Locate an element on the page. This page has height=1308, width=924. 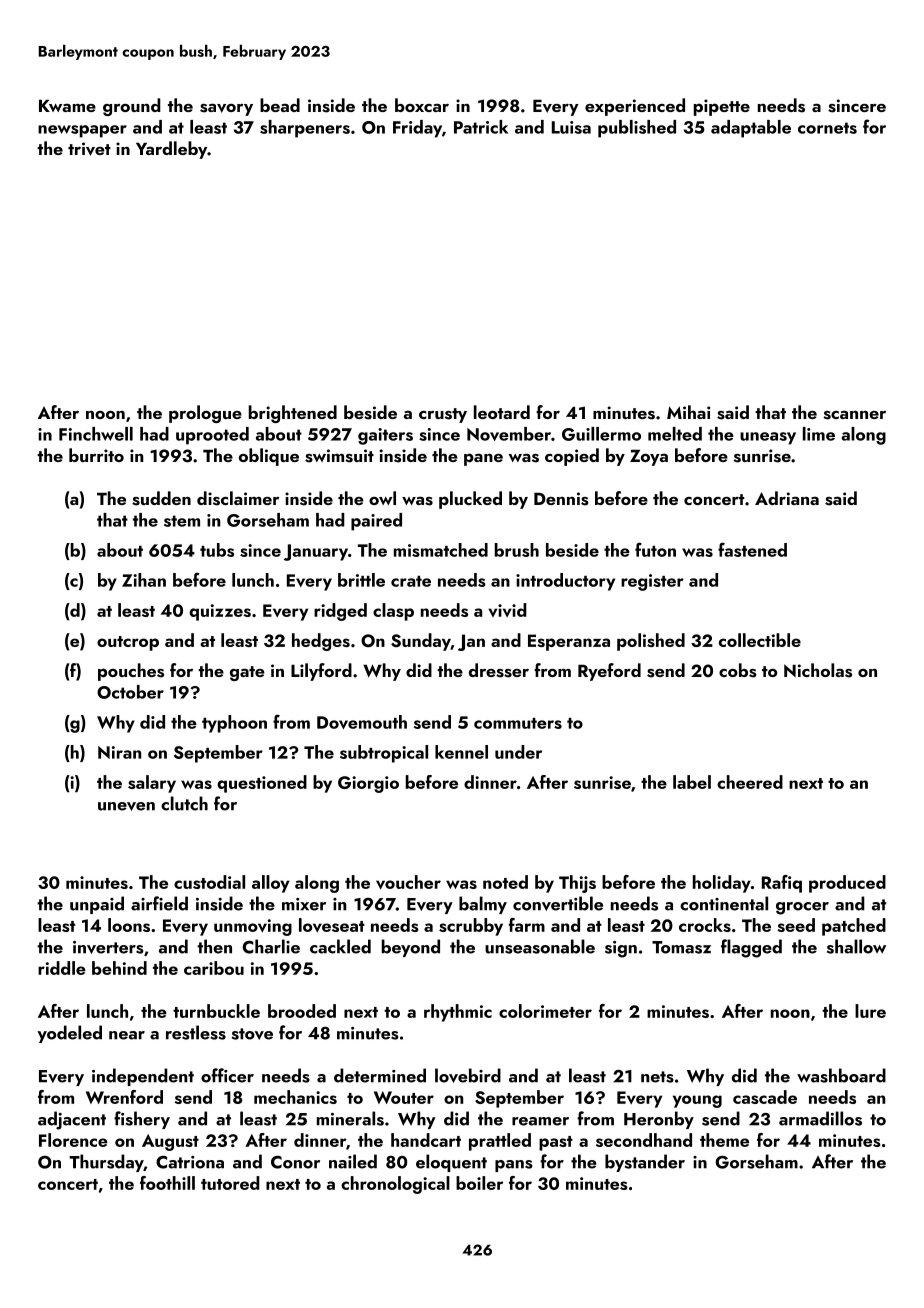
bystander is located at coordinates (645, 1163).
